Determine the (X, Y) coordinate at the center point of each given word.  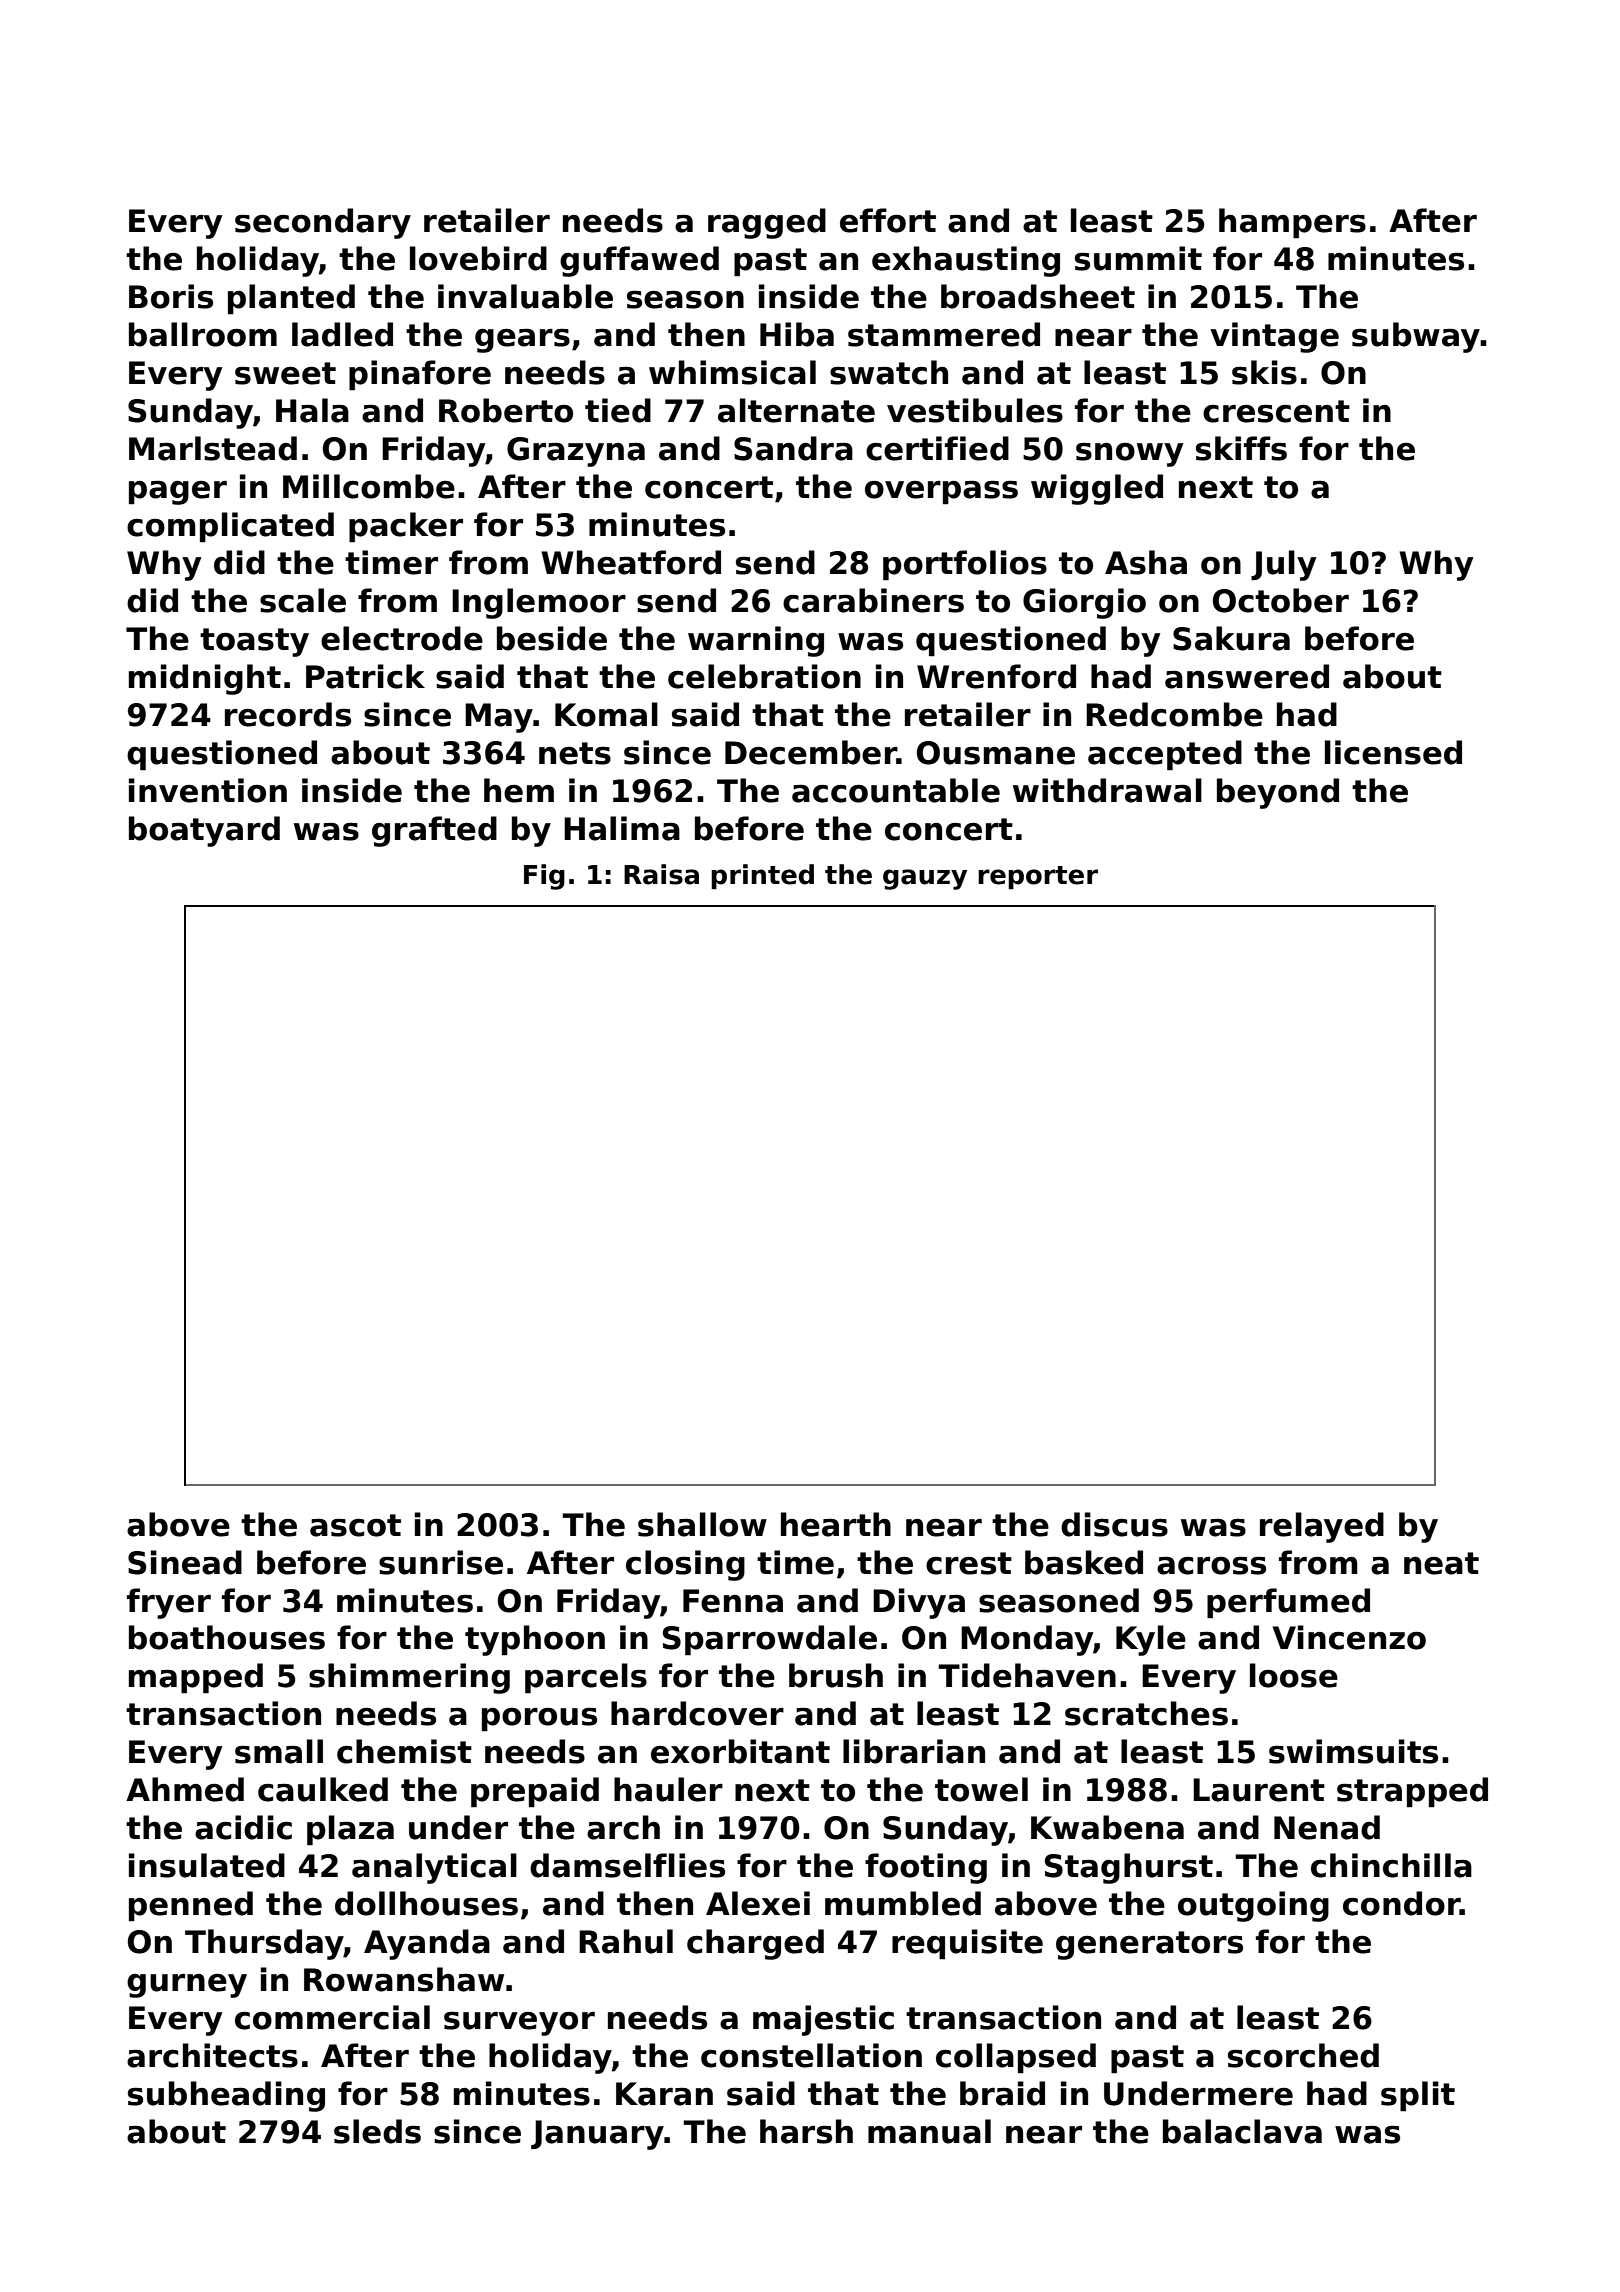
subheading (226, 2096)
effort (888, 220)
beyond (1278, 793)
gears (522, 340)
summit (1138, 258)
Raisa (661, 874)
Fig (544, 877)
